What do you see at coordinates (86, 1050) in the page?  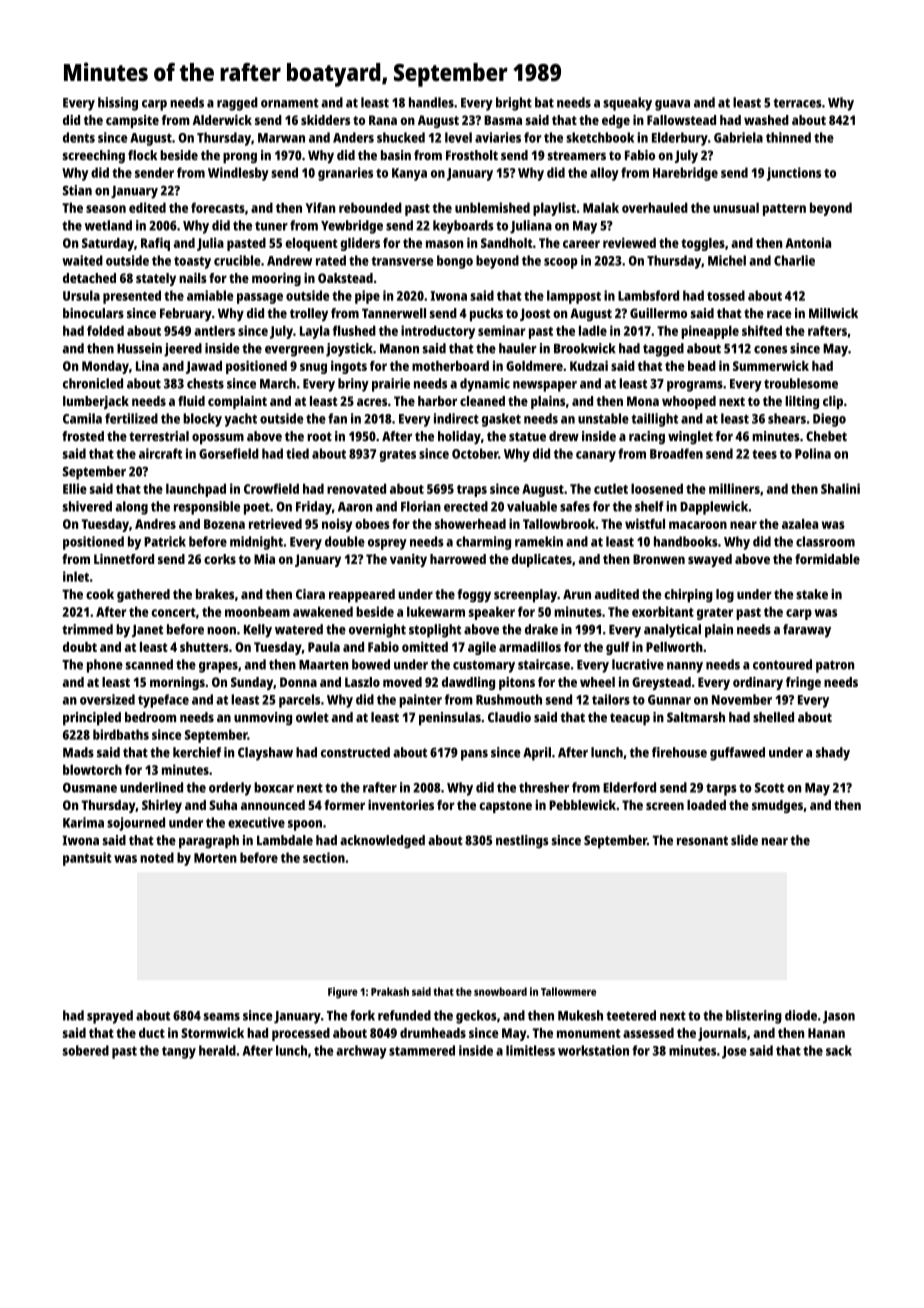 I see `sobered` at bounding box center [86, 1050].
